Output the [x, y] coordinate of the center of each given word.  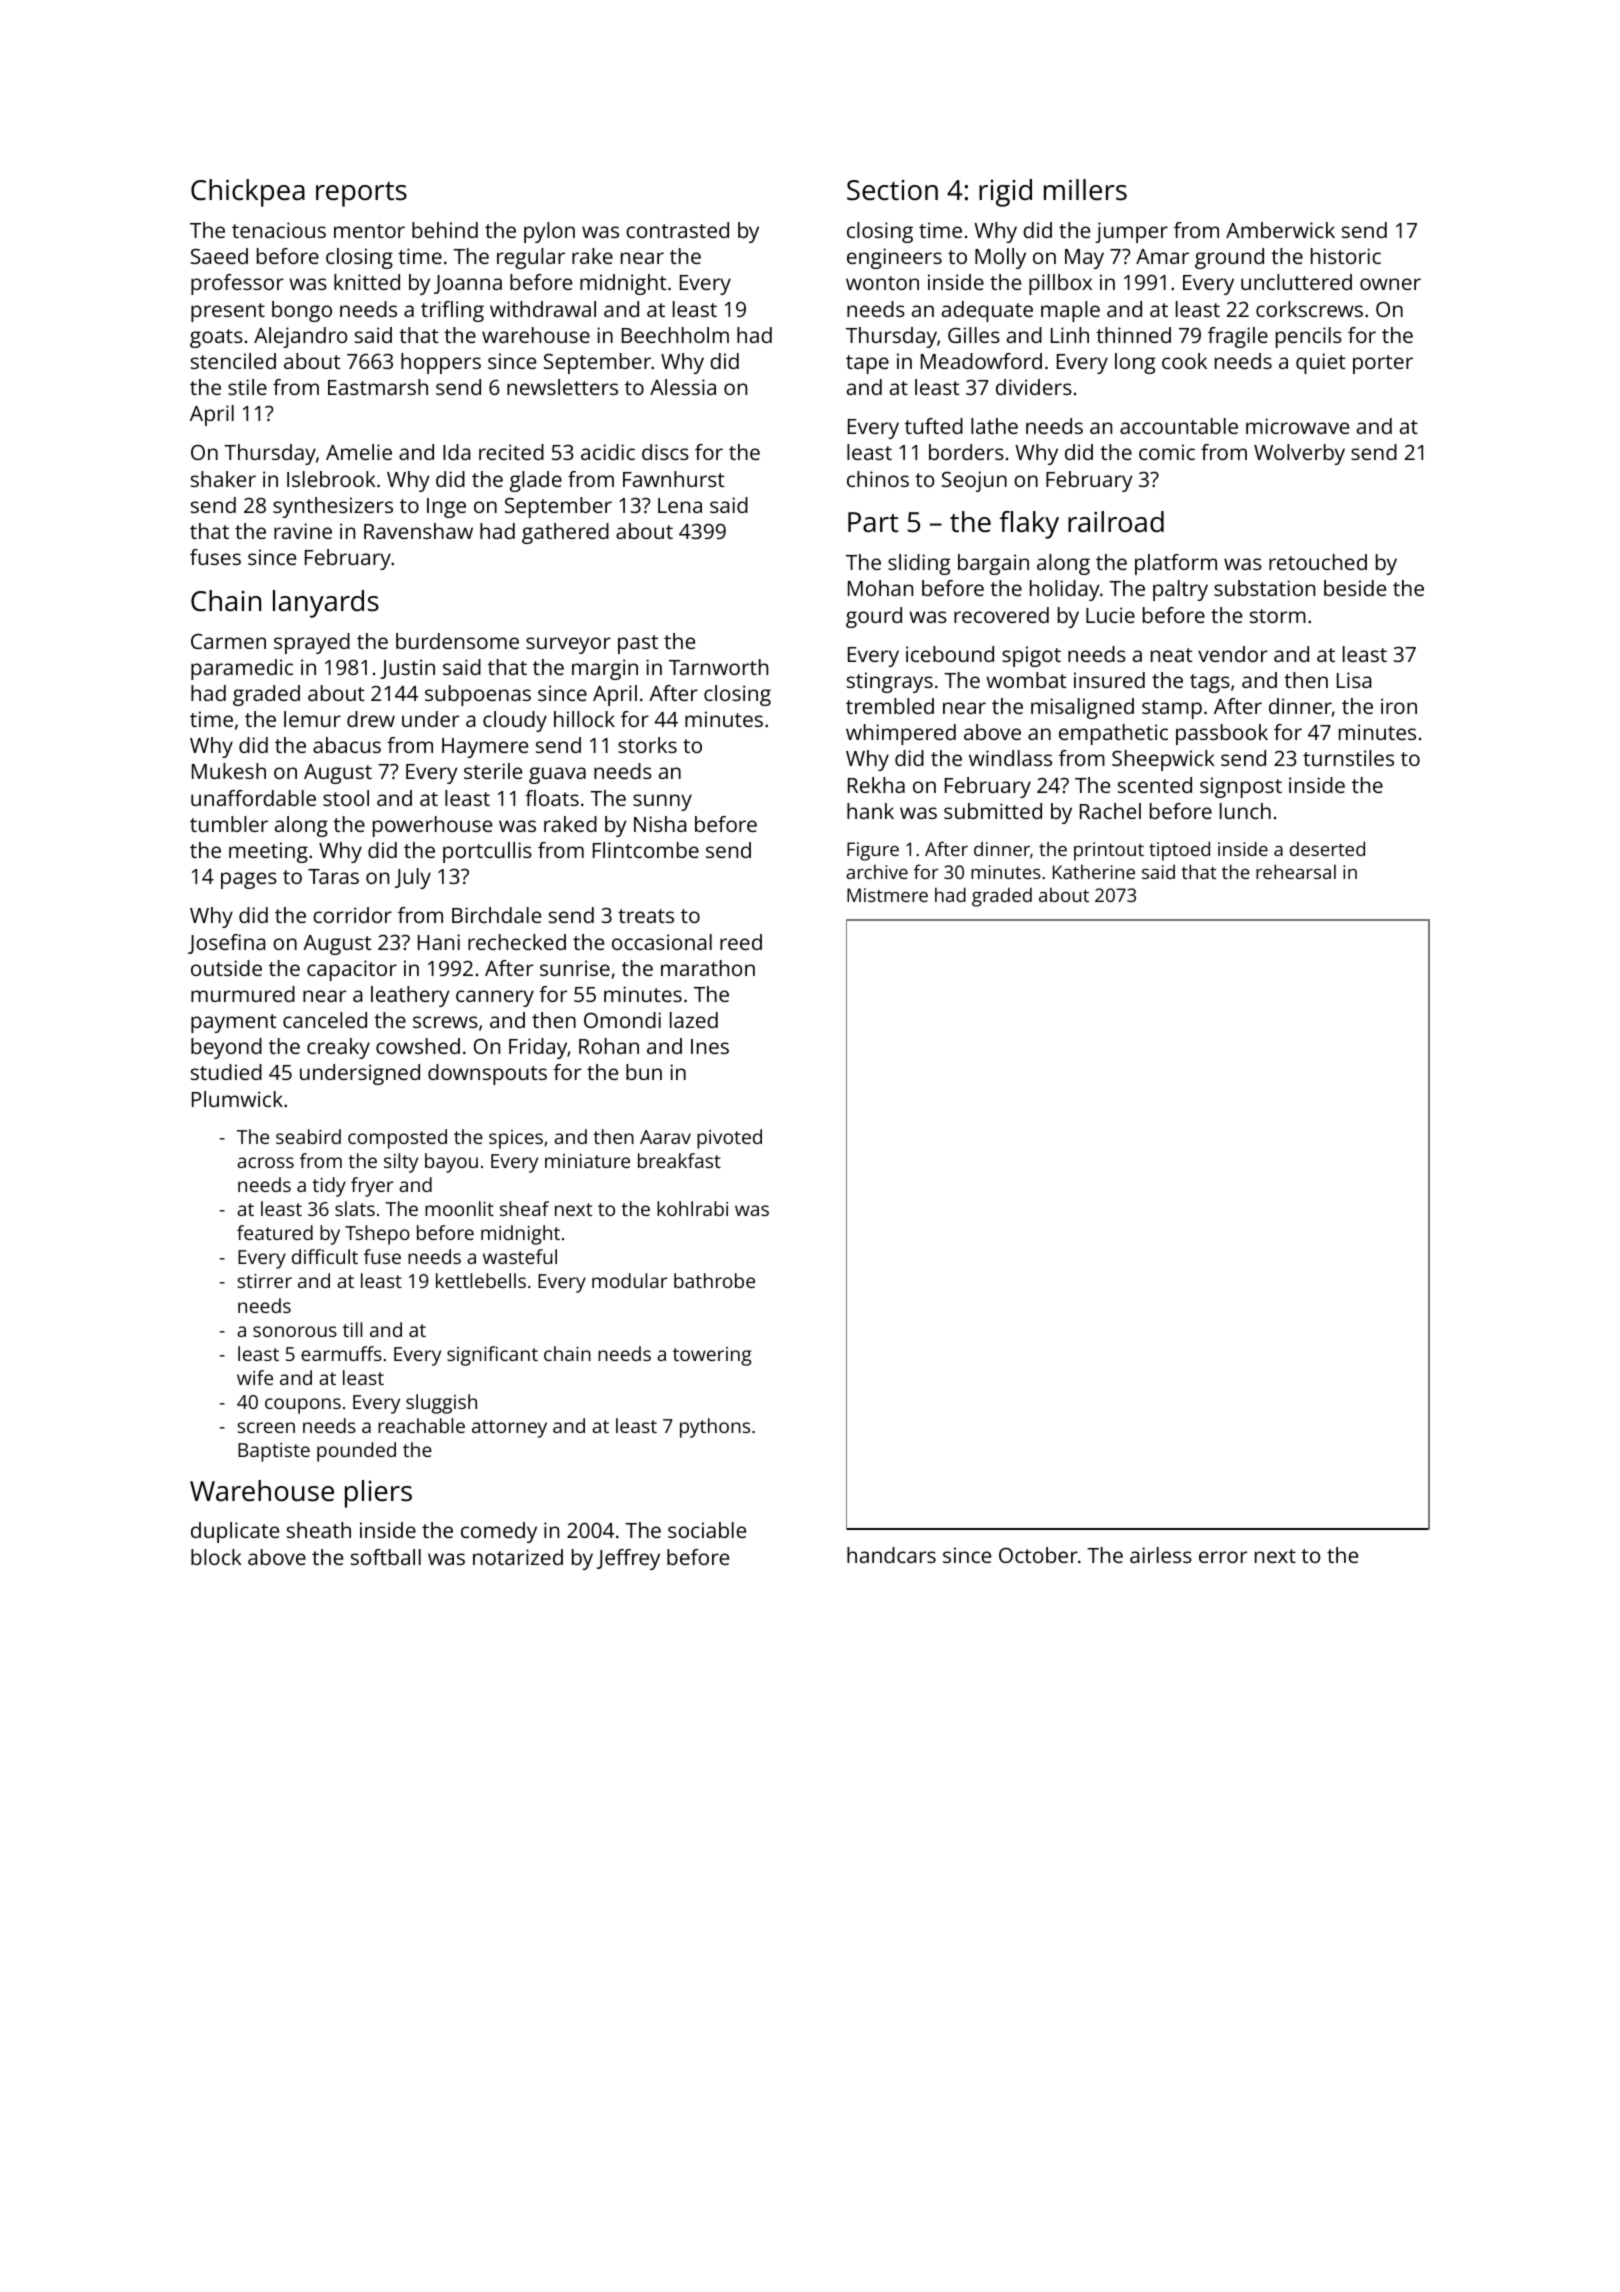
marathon [708, 968]
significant [492, 1356]
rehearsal [1296, 871]
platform [1176, 564]
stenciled [233, 361]
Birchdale [496, 915]
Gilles [974, 335]
